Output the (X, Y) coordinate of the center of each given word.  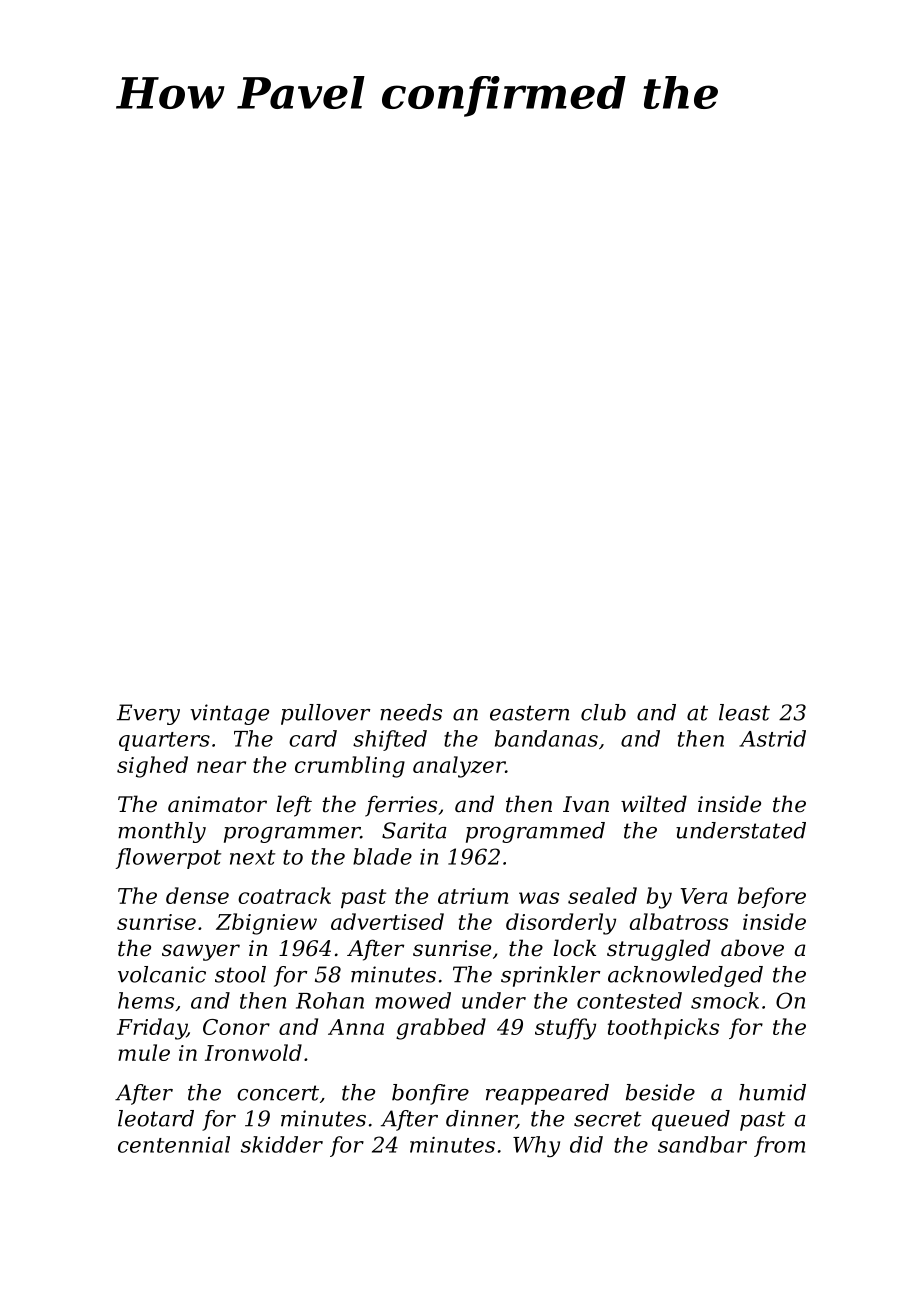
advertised (387, 921)
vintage (229, 714)
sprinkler (550, 976)
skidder (282, 1144)
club (603, 712)
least (744, 712)
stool (240, 974)
